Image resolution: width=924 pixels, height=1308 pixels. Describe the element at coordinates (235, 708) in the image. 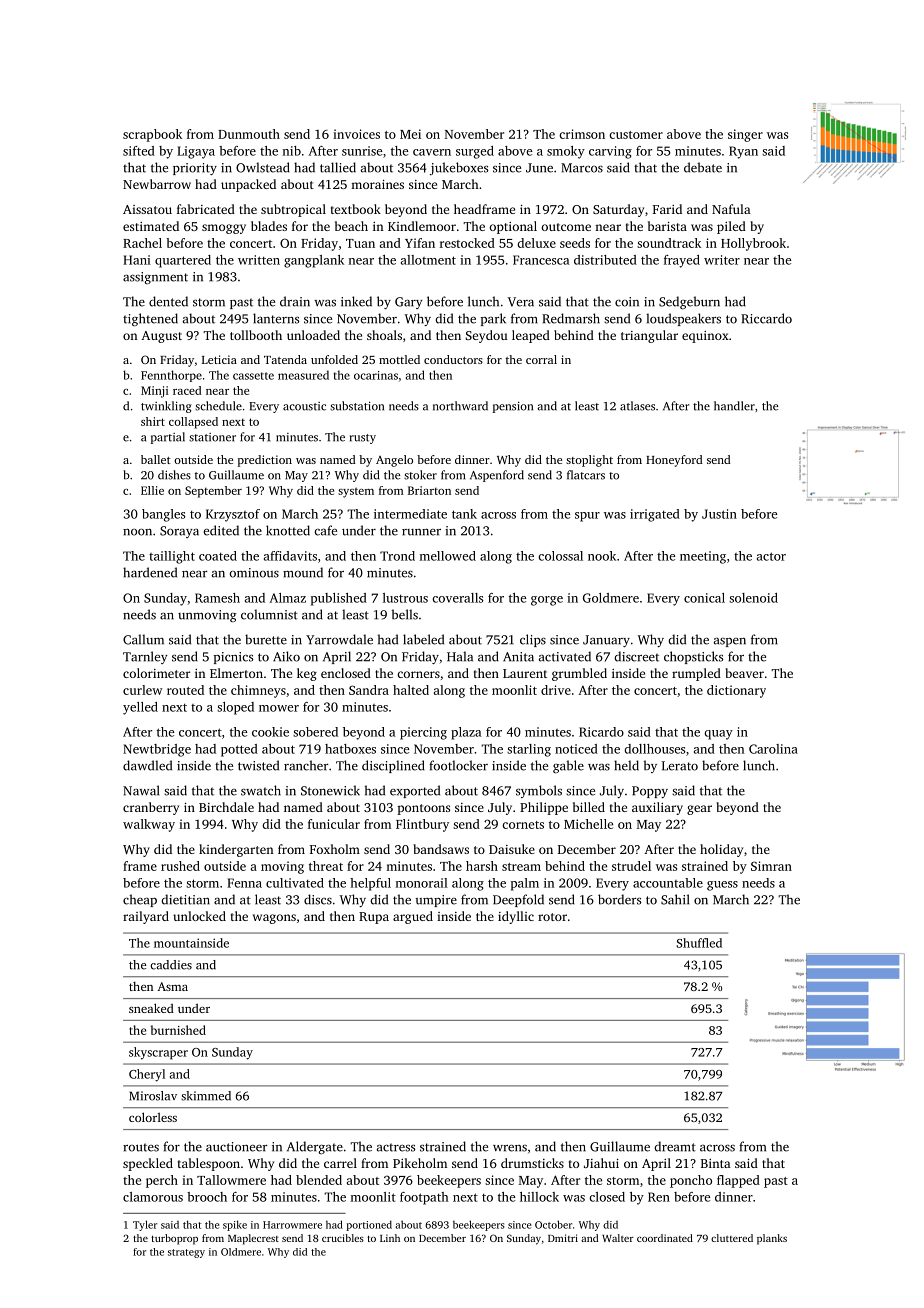

I see `sloped` at that location.
